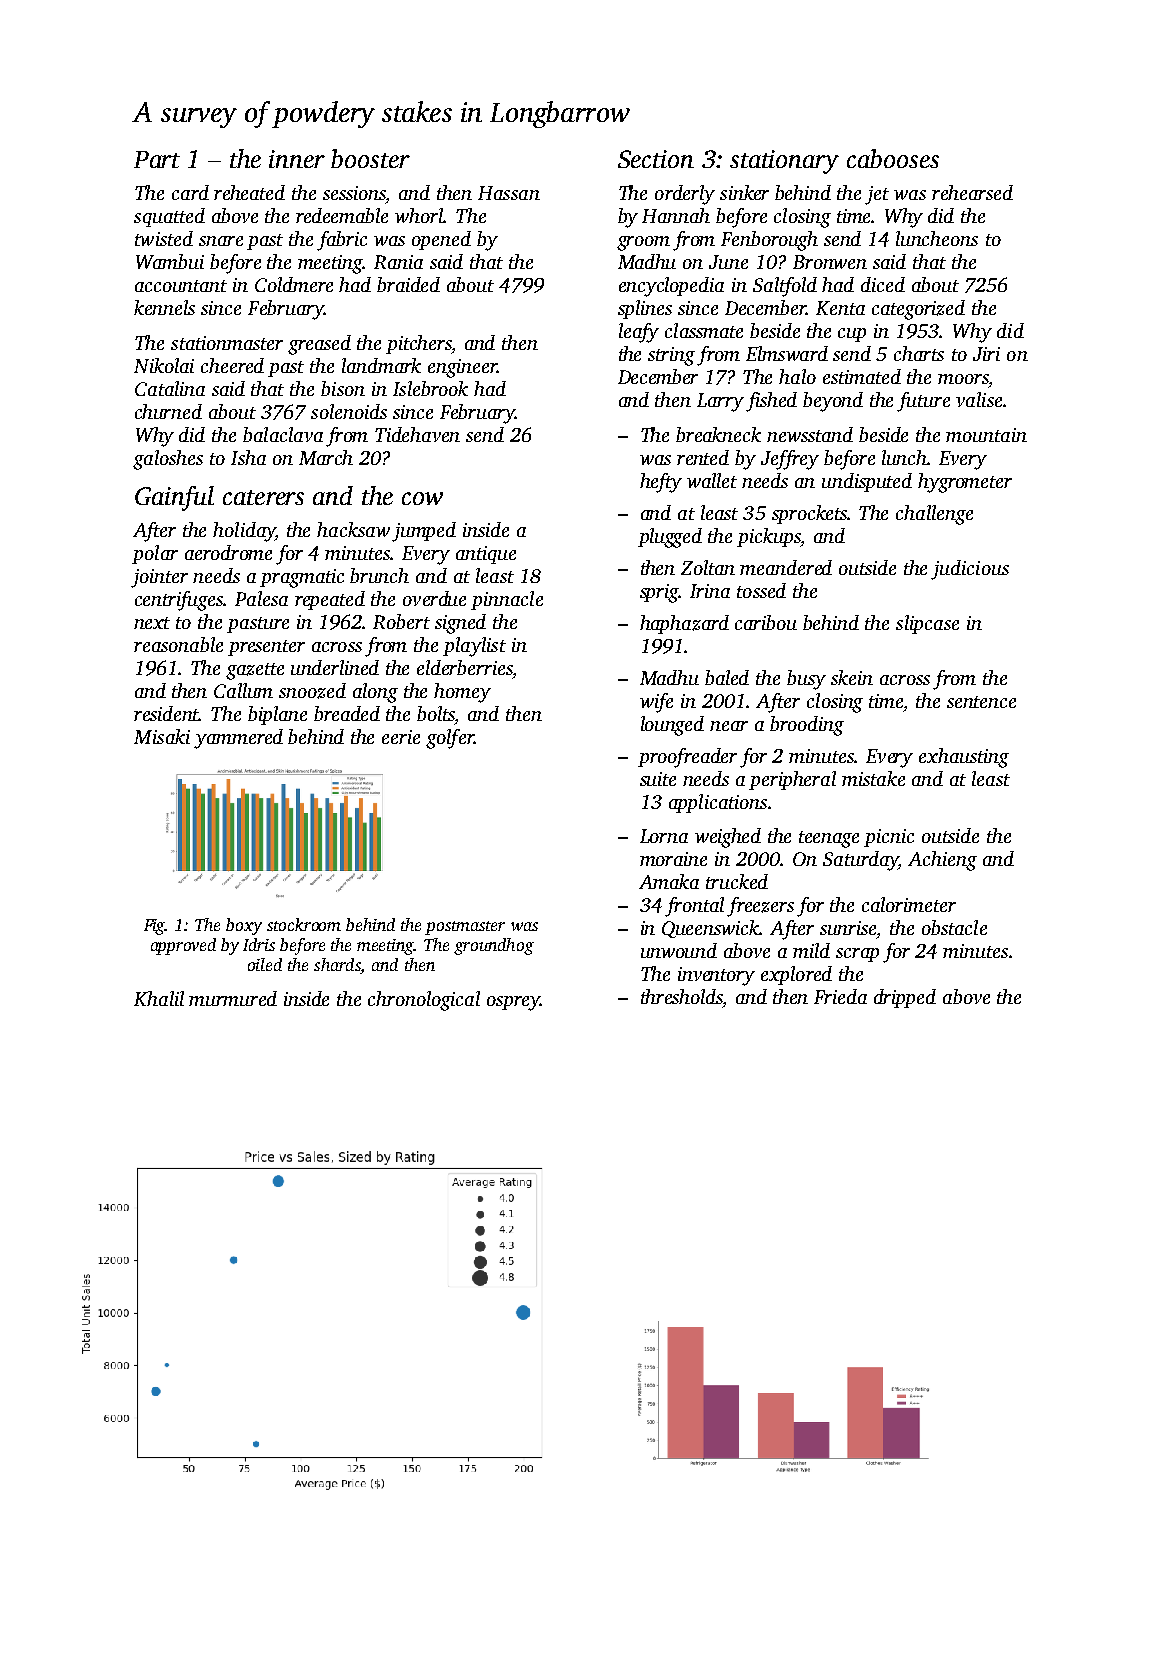 Image resolution: width=1165 pixels, height=1654 pixels. What do you see at coordinates (174, 498) in the screenshot?
I see `Gainful` at bounding box center [174, 498].
